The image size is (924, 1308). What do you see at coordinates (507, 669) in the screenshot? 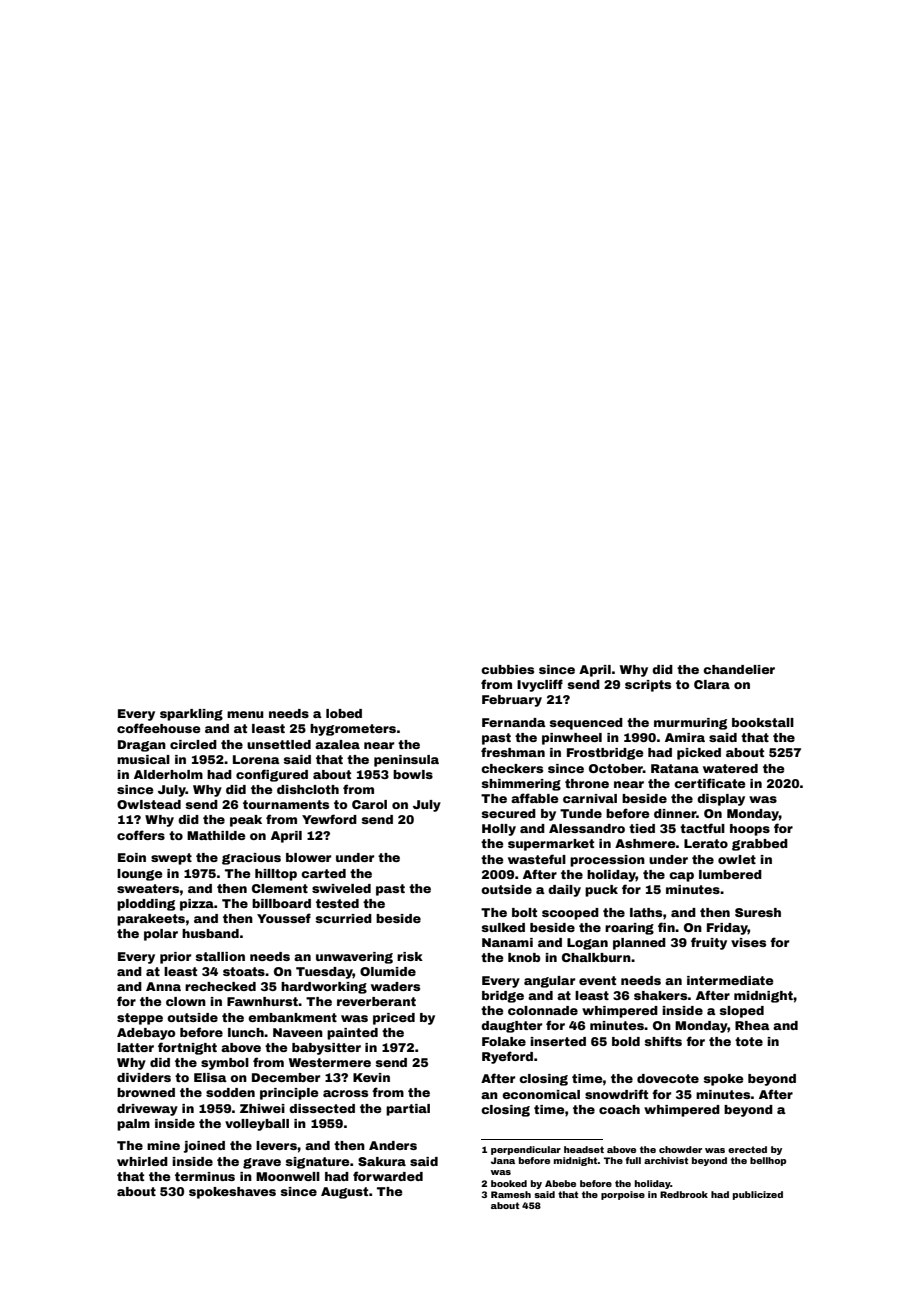
I see `cubbies` at bounding box center [507, 669].
